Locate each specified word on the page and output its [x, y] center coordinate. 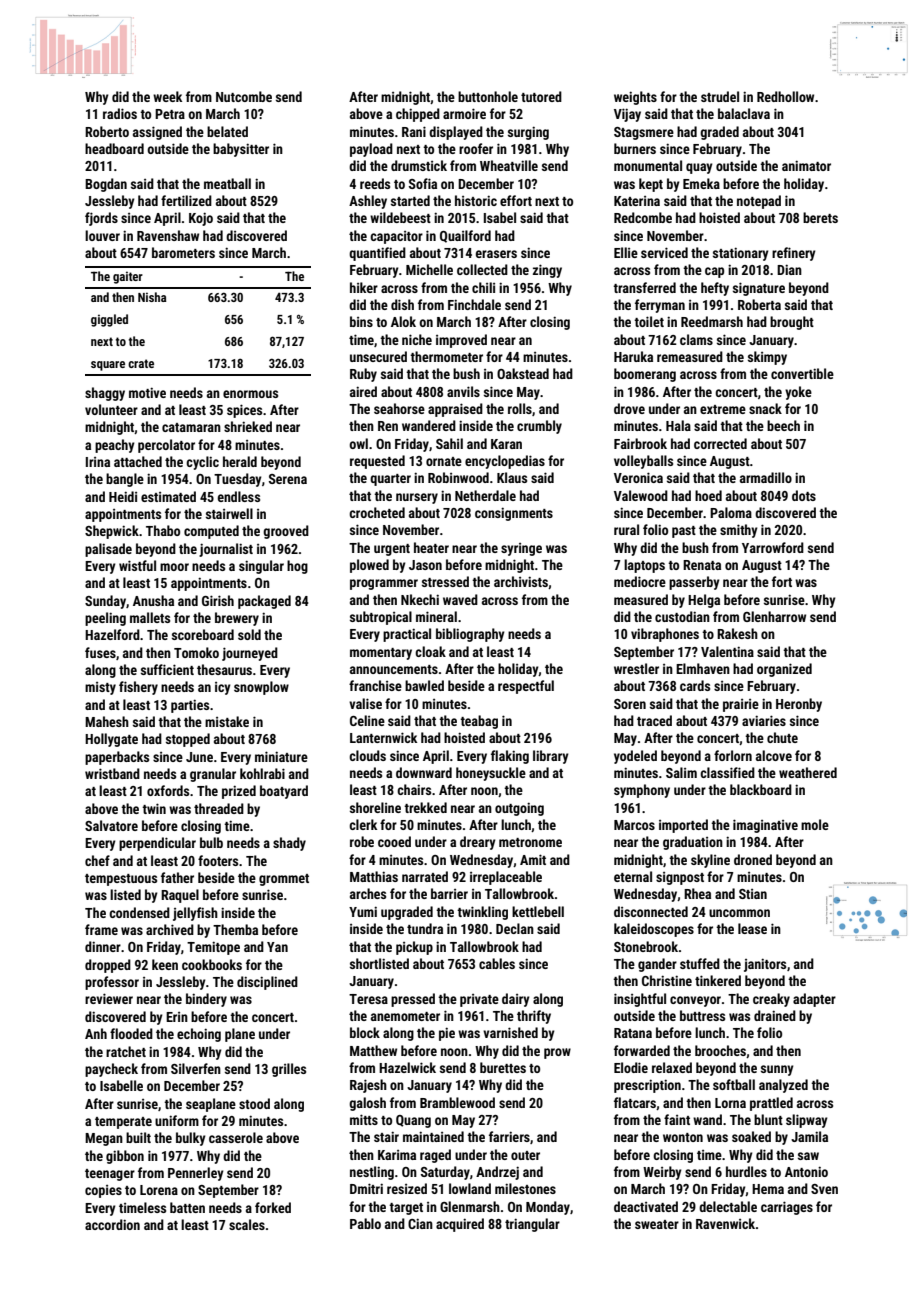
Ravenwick [725, 1223]
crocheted [377, 512]
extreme [723, 409]
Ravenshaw [168, 235]
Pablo [365, 1223]
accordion [112, 1224]
